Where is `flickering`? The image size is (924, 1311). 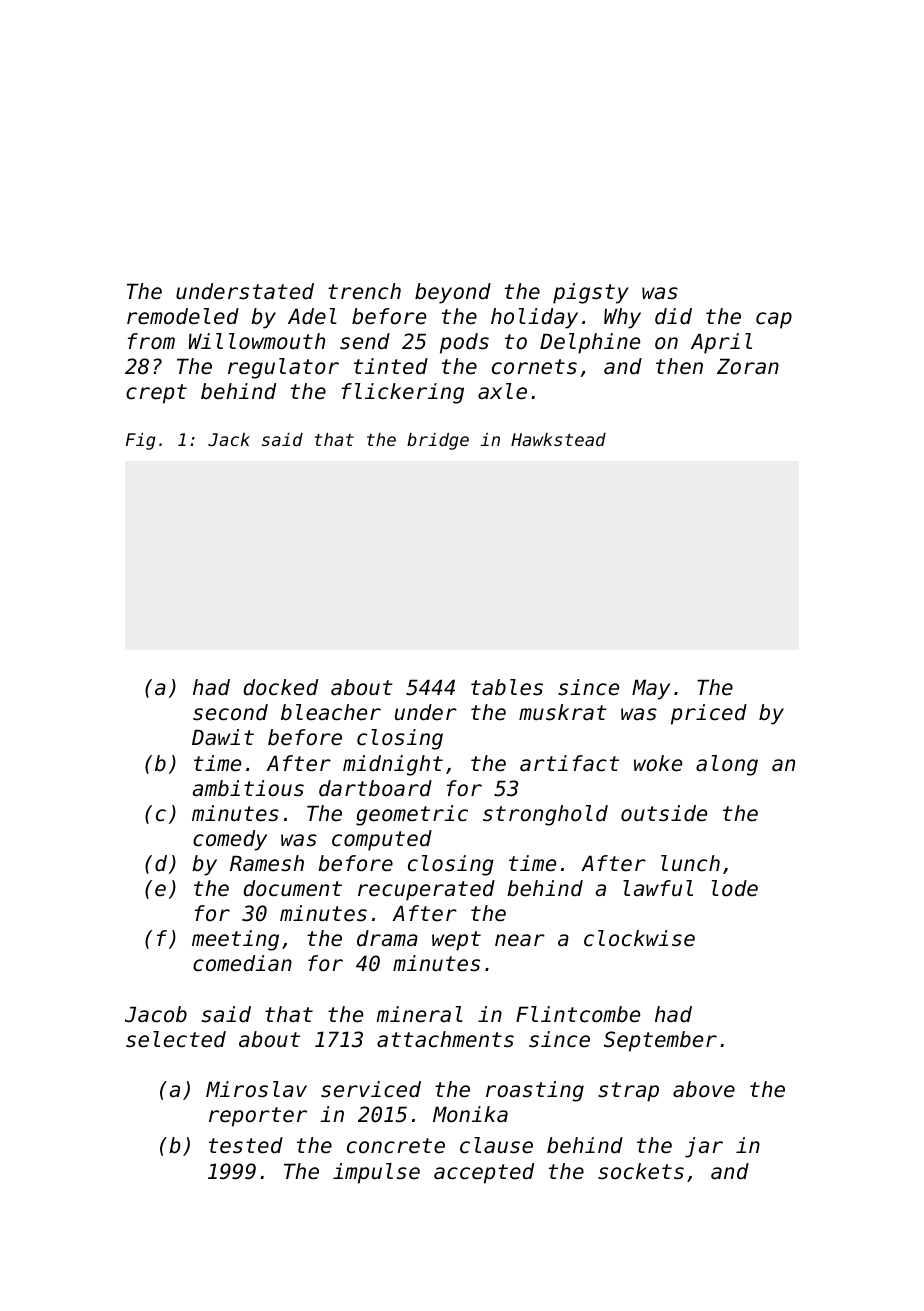
flickering is located at coordinates (403, 393).
